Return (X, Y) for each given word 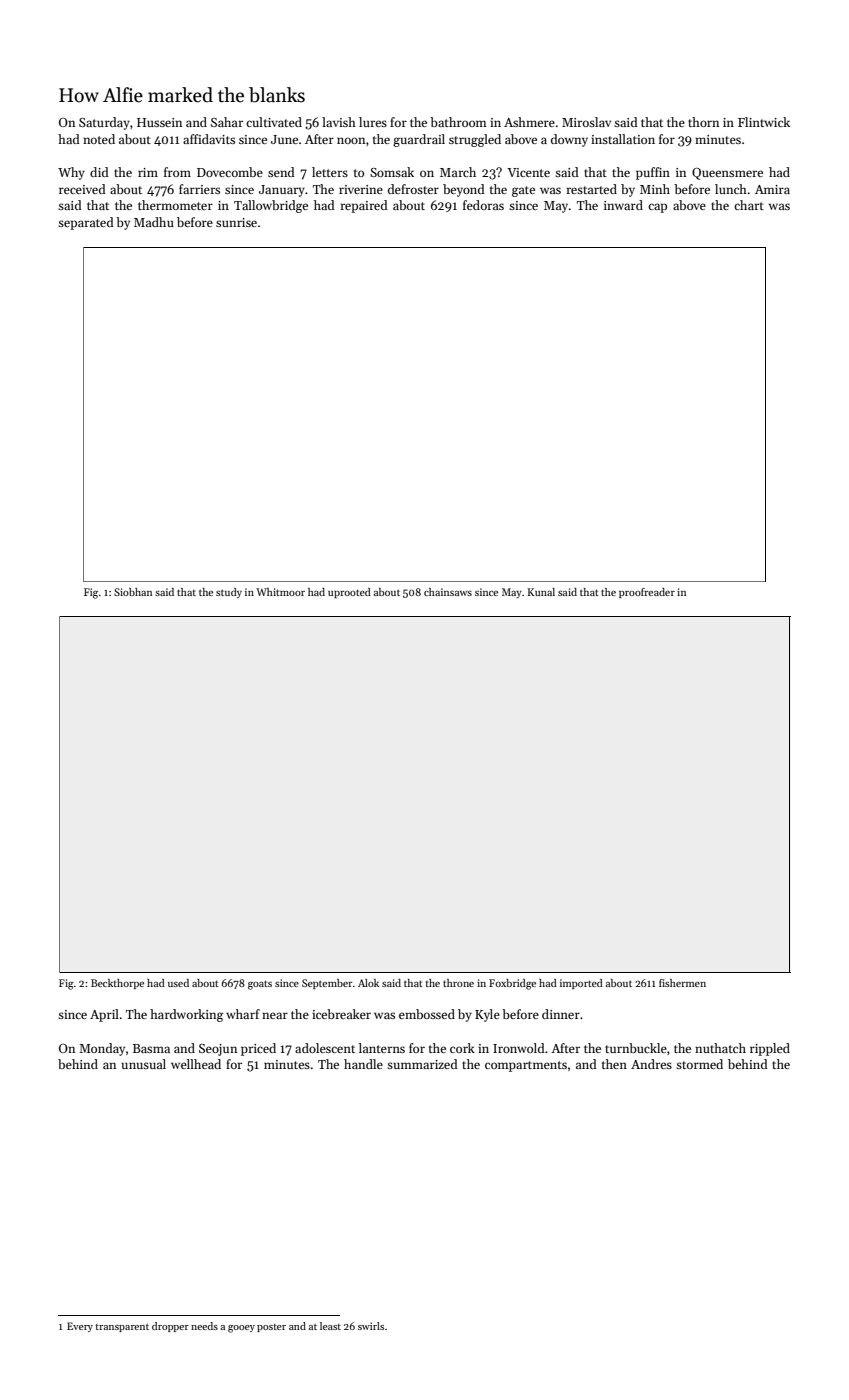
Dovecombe (230, 172)
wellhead (196, 1064)
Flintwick (764, 122)
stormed (699, 1064)
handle (363, 1064)
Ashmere (529, 122)
